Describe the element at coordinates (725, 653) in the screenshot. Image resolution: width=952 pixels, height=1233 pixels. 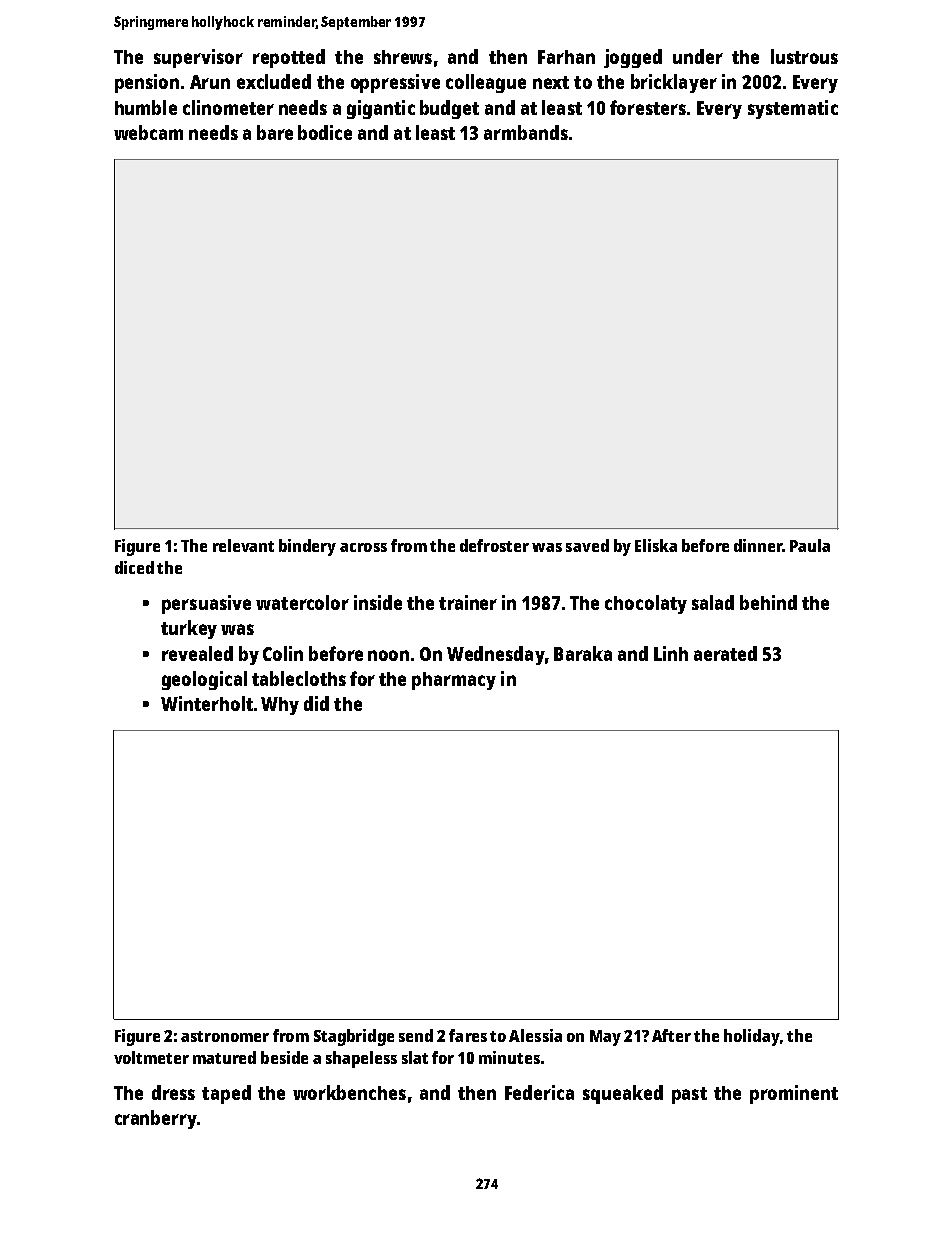
I see `aerated` at that location.
